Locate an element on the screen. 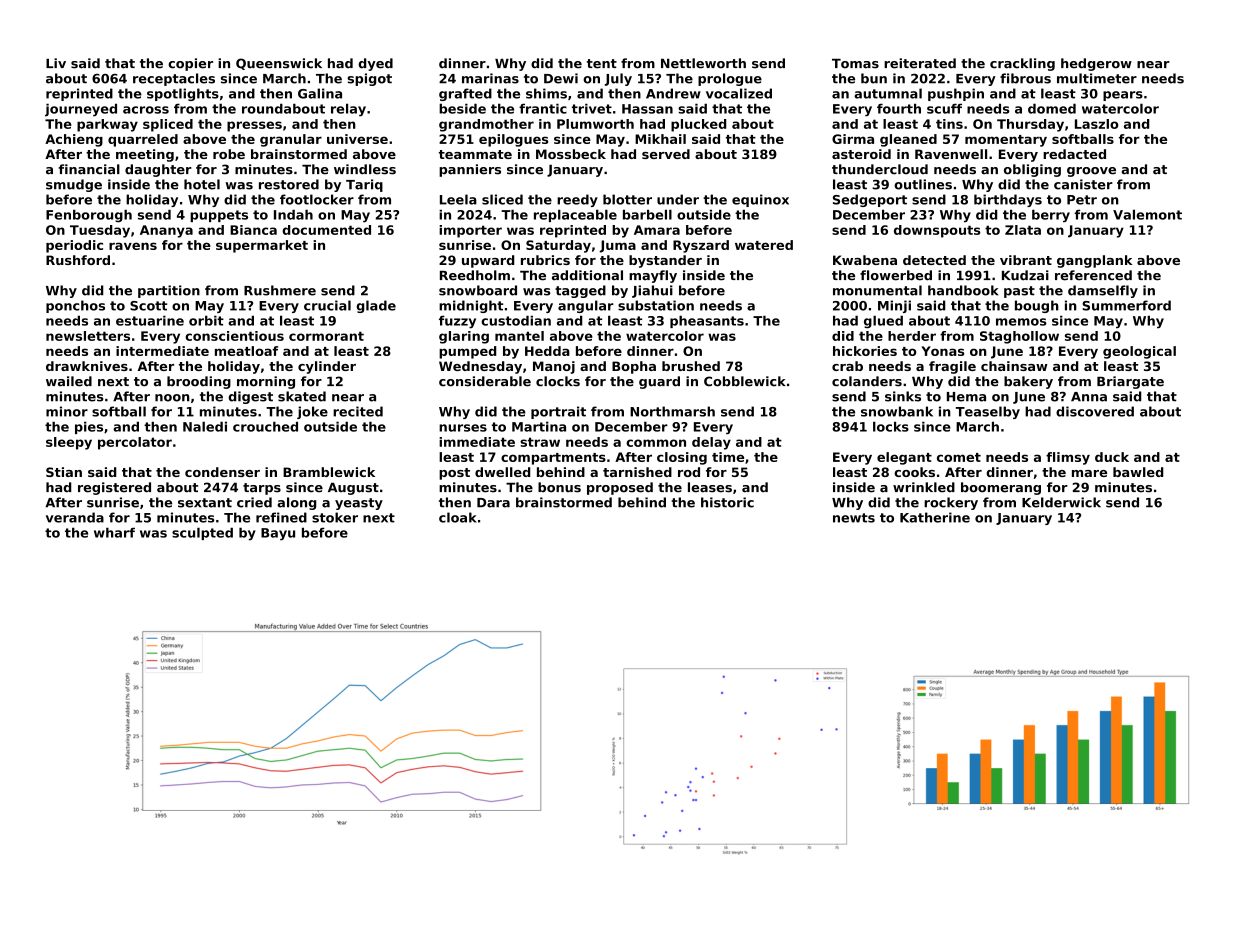 This screenshot has width=1233, height=952. Bayu is located at coordinates (278, 534).
